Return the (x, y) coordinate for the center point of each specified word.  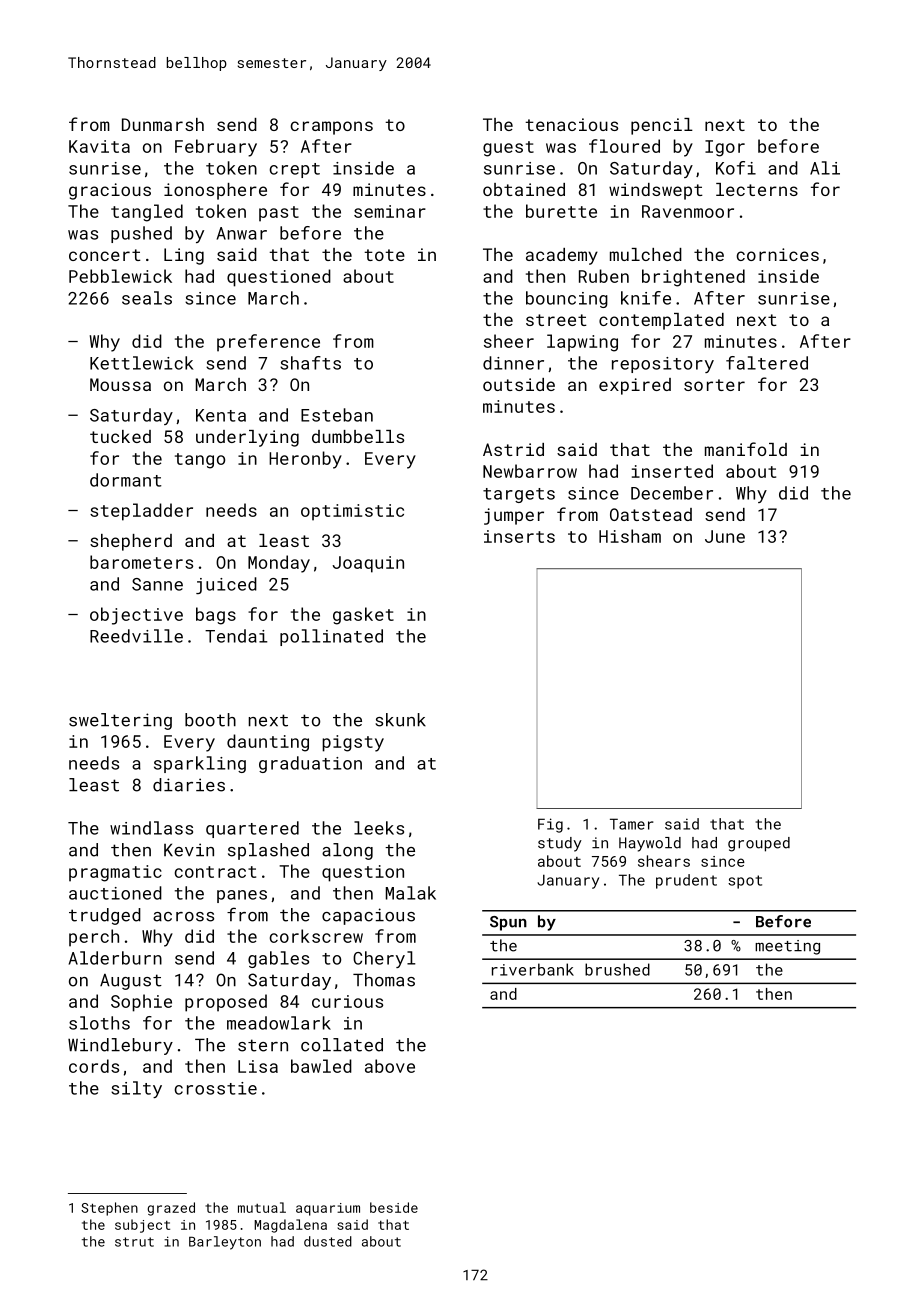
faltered (767, 363)
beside (394, 1207)
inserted (672, 471)
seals (147, 298)
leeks (379, 828)
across (183, 917)
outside (519, 384)
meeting (787, 947)
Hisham (630, 536)
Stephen (109, 1209)
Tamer (632, 824)
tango (200, 461)
